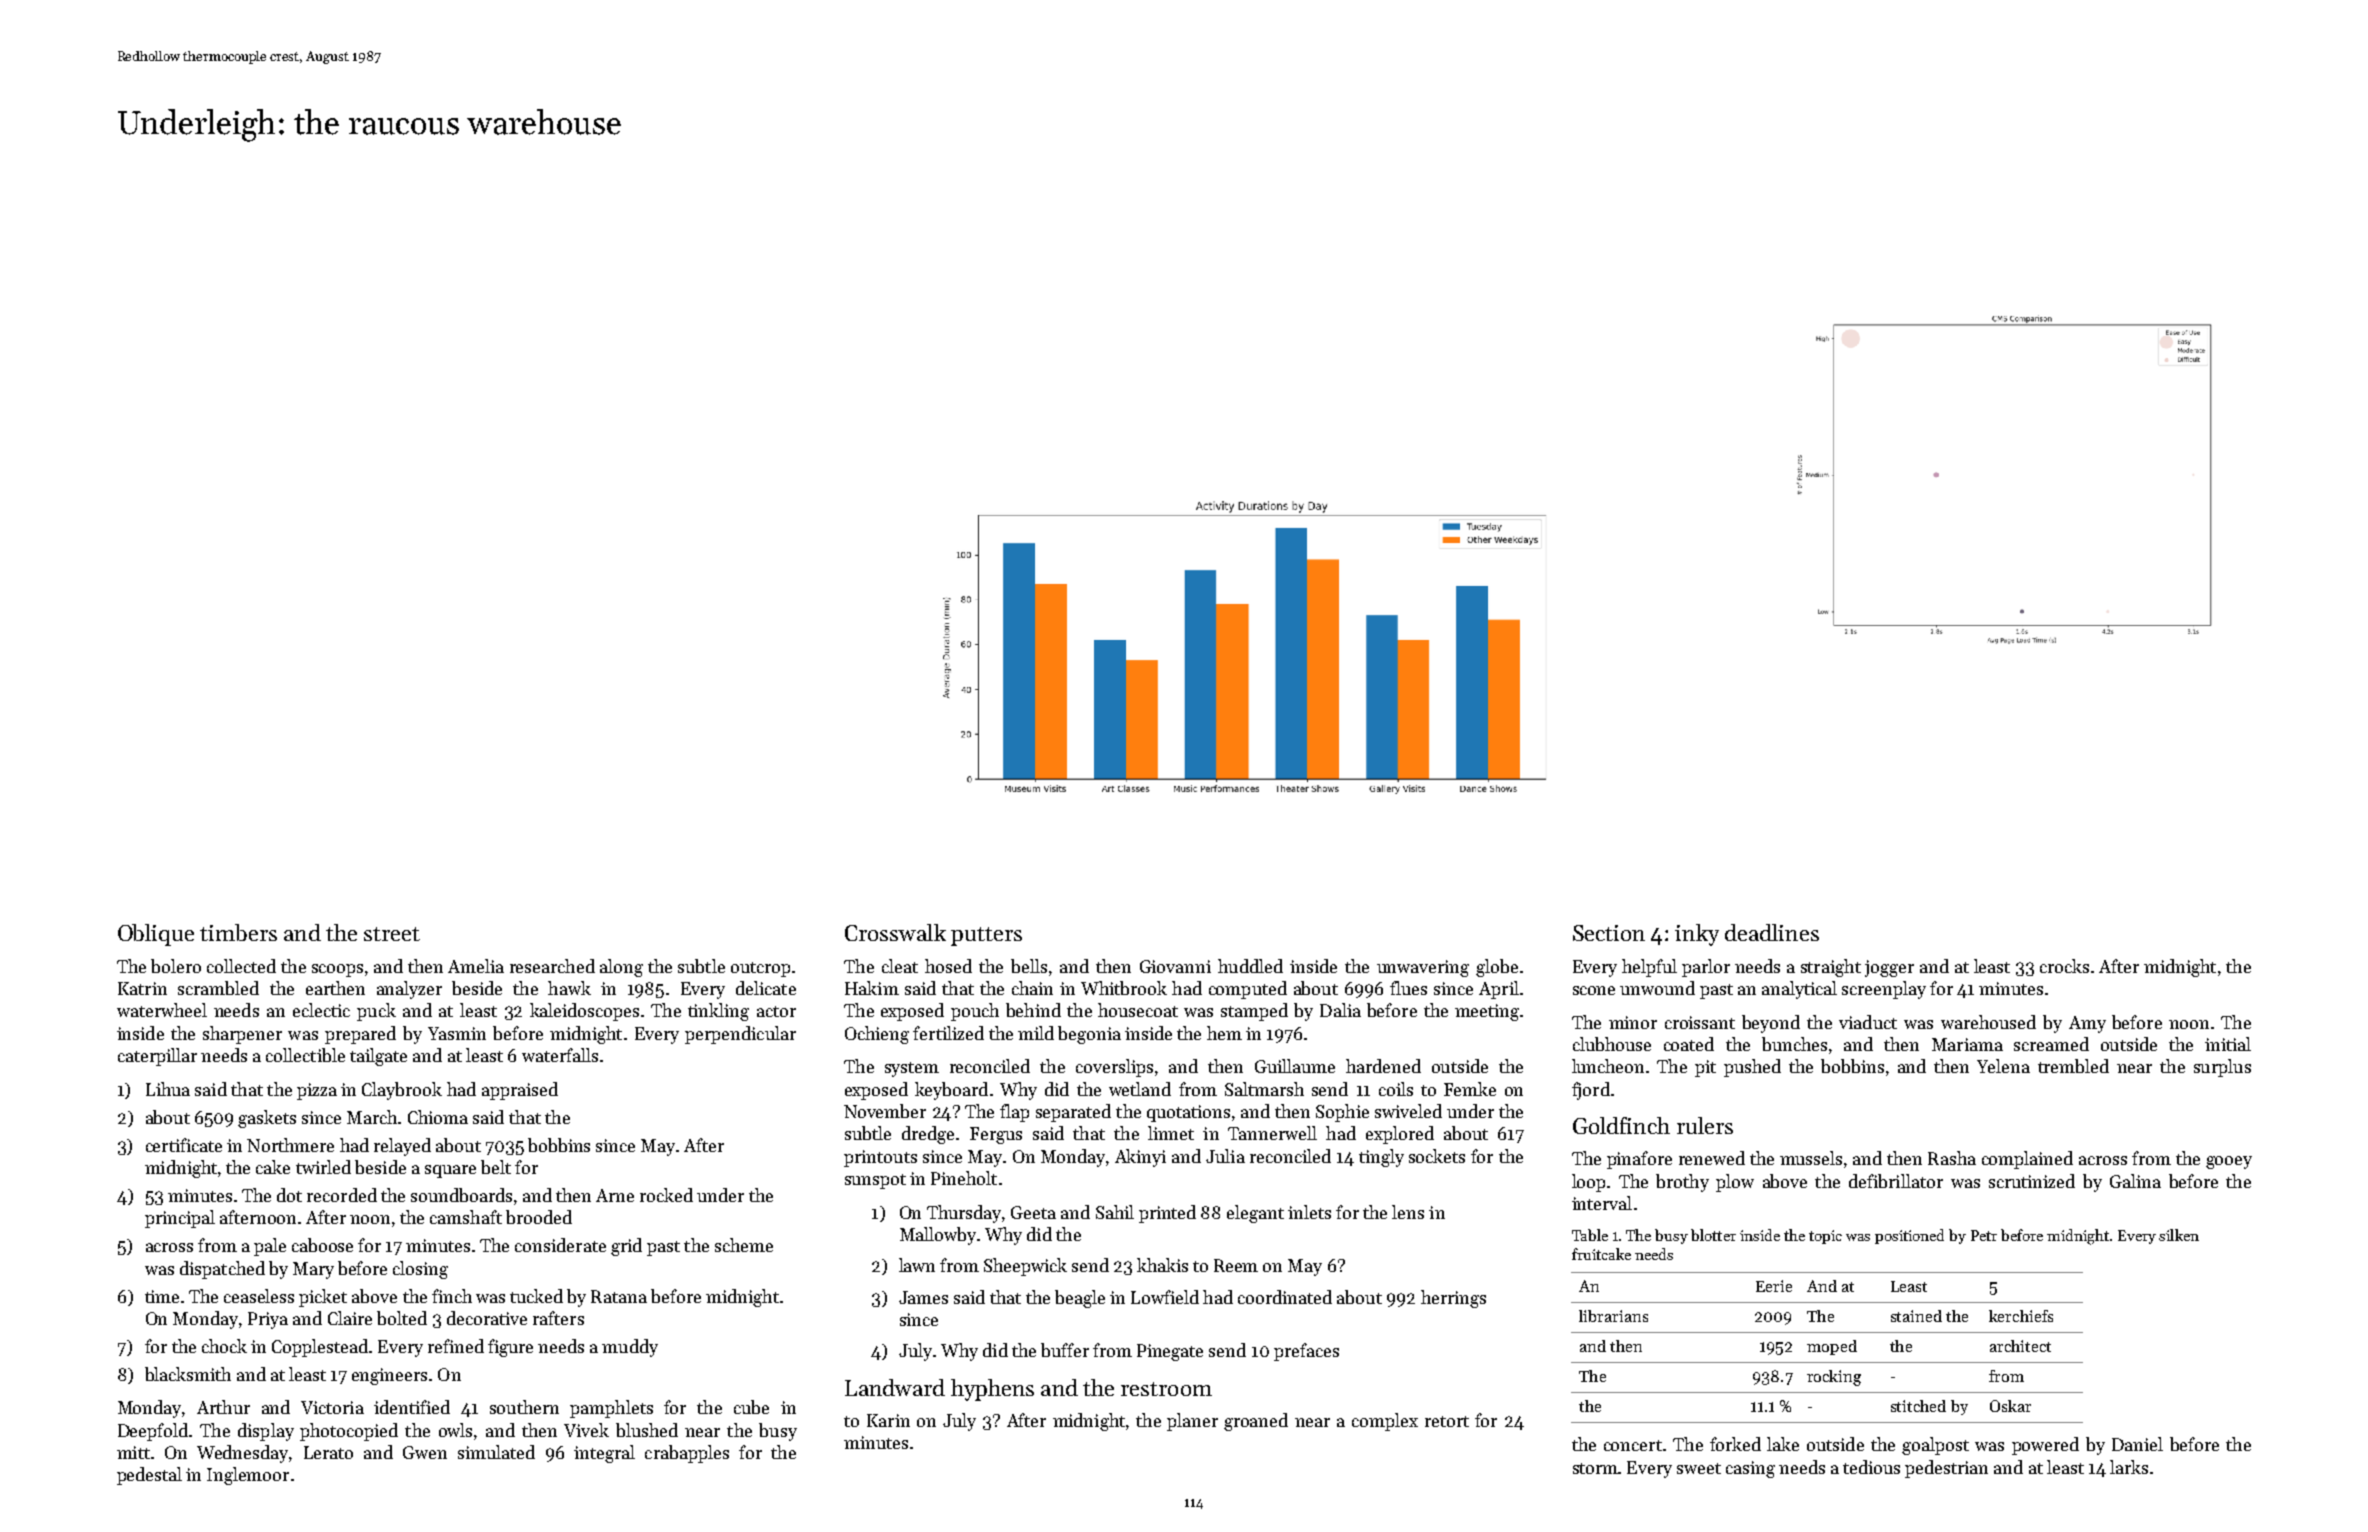 The image size is (2368, 1532). I want to click on beagle, so click(1080, 1299).
